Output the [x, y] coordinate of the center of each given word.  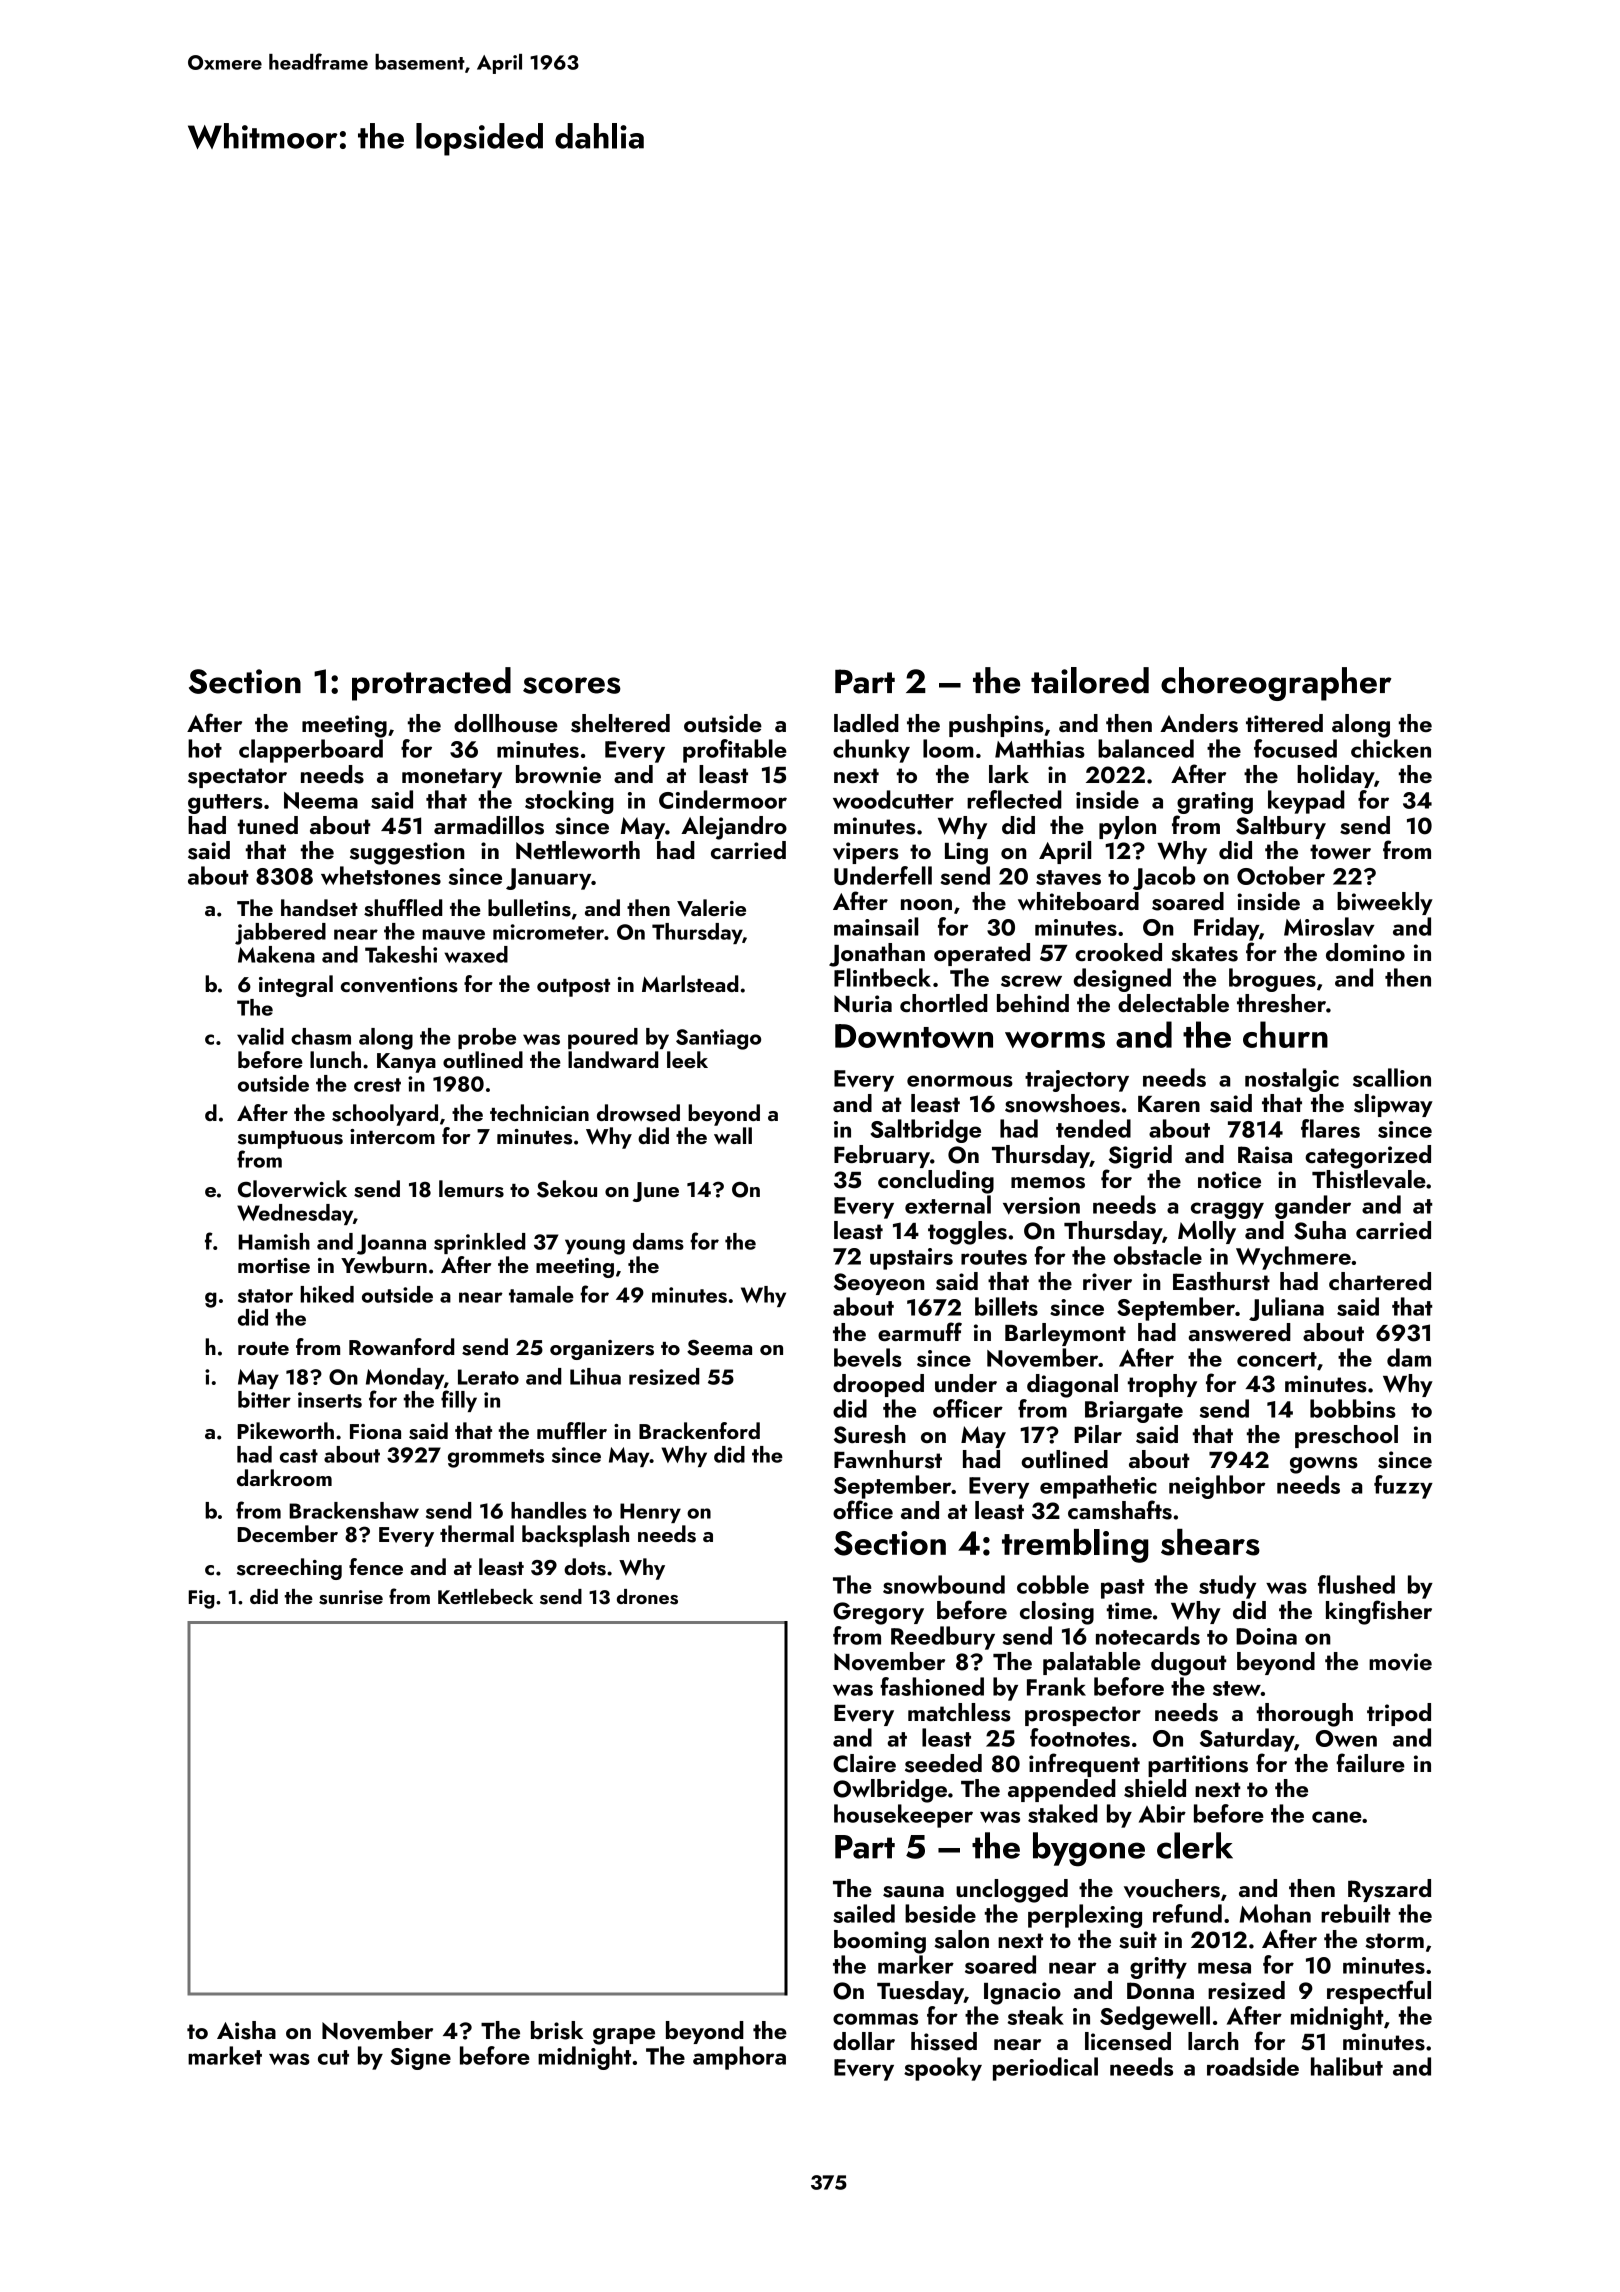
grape [624, 2036]
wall [733, 1135]
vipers [866, 853]
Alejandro [734, 828]
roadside [1253, 2066]
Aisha [246, 2030]
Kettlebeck [485, 1596]
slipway [1393, 1105]
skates [1204, 952]
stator [265, 1296]
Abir [1162, 1813]
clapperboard [311, 751]
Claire [864, 1763]
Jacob [1164, 878]
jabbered [280, 934]
